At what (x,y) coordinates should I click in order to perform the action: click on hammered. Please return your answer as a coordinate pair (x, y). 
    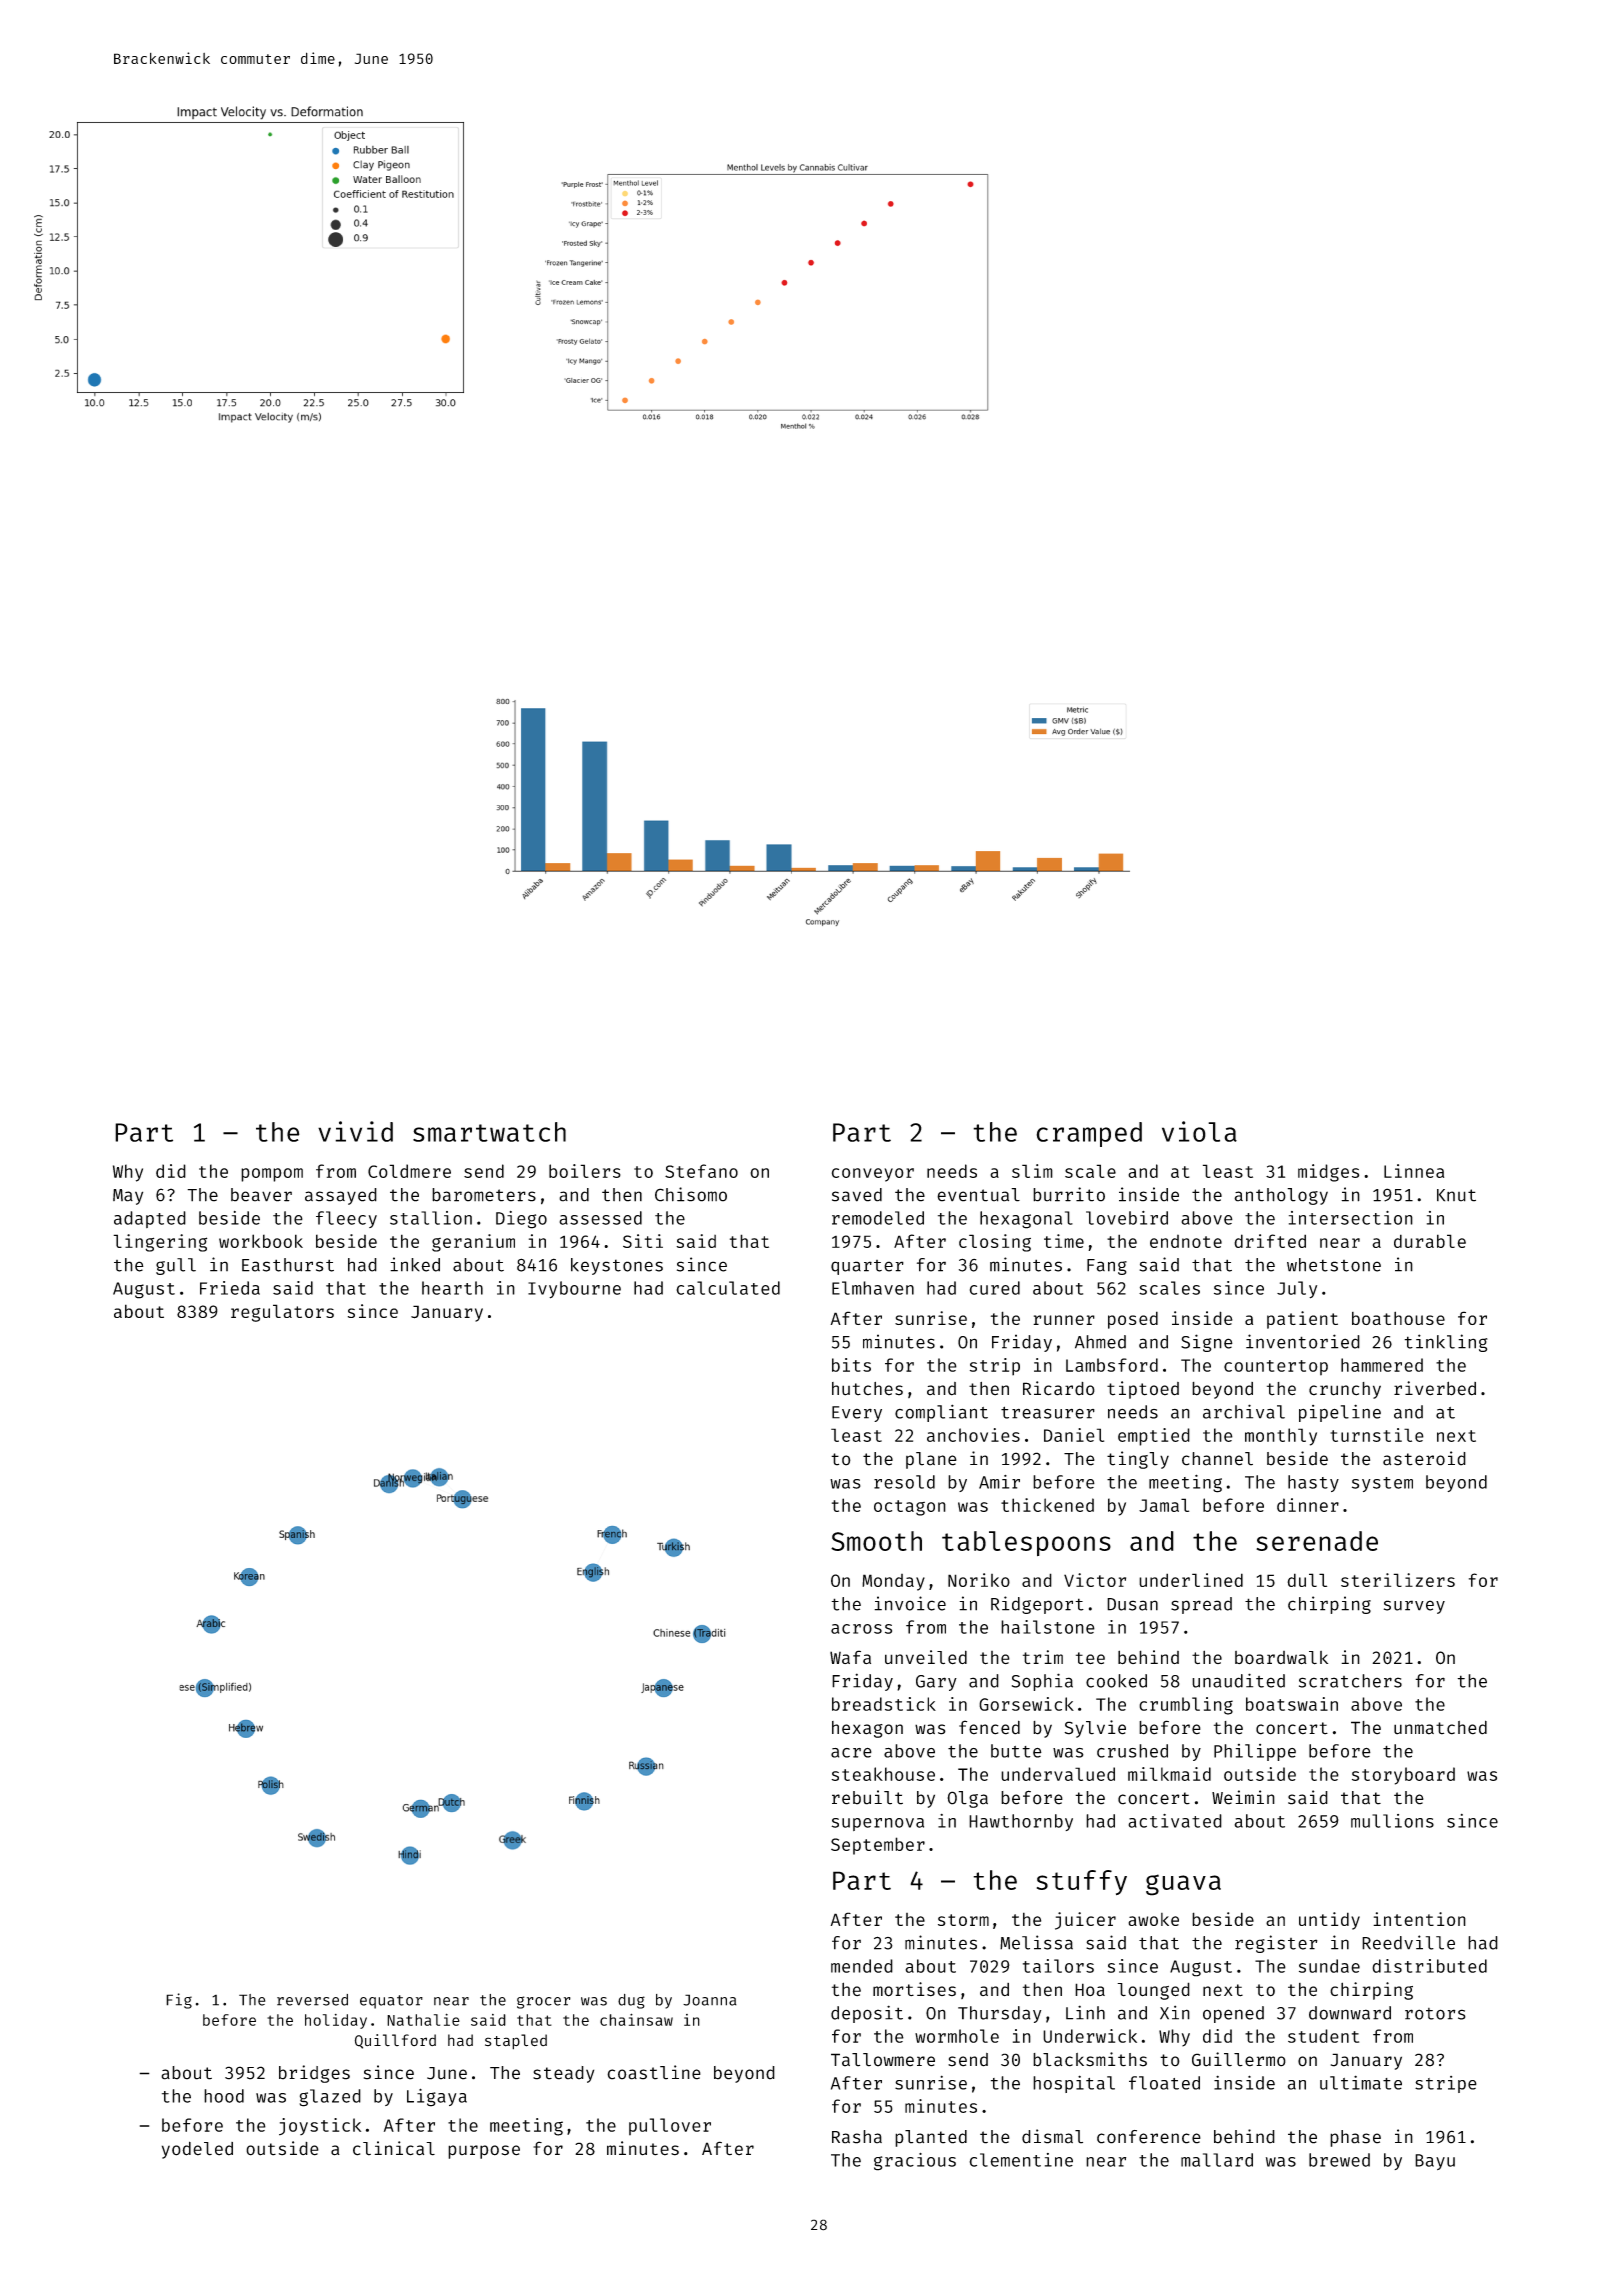
    Looking at the image, I should click on (1382, 1365).
